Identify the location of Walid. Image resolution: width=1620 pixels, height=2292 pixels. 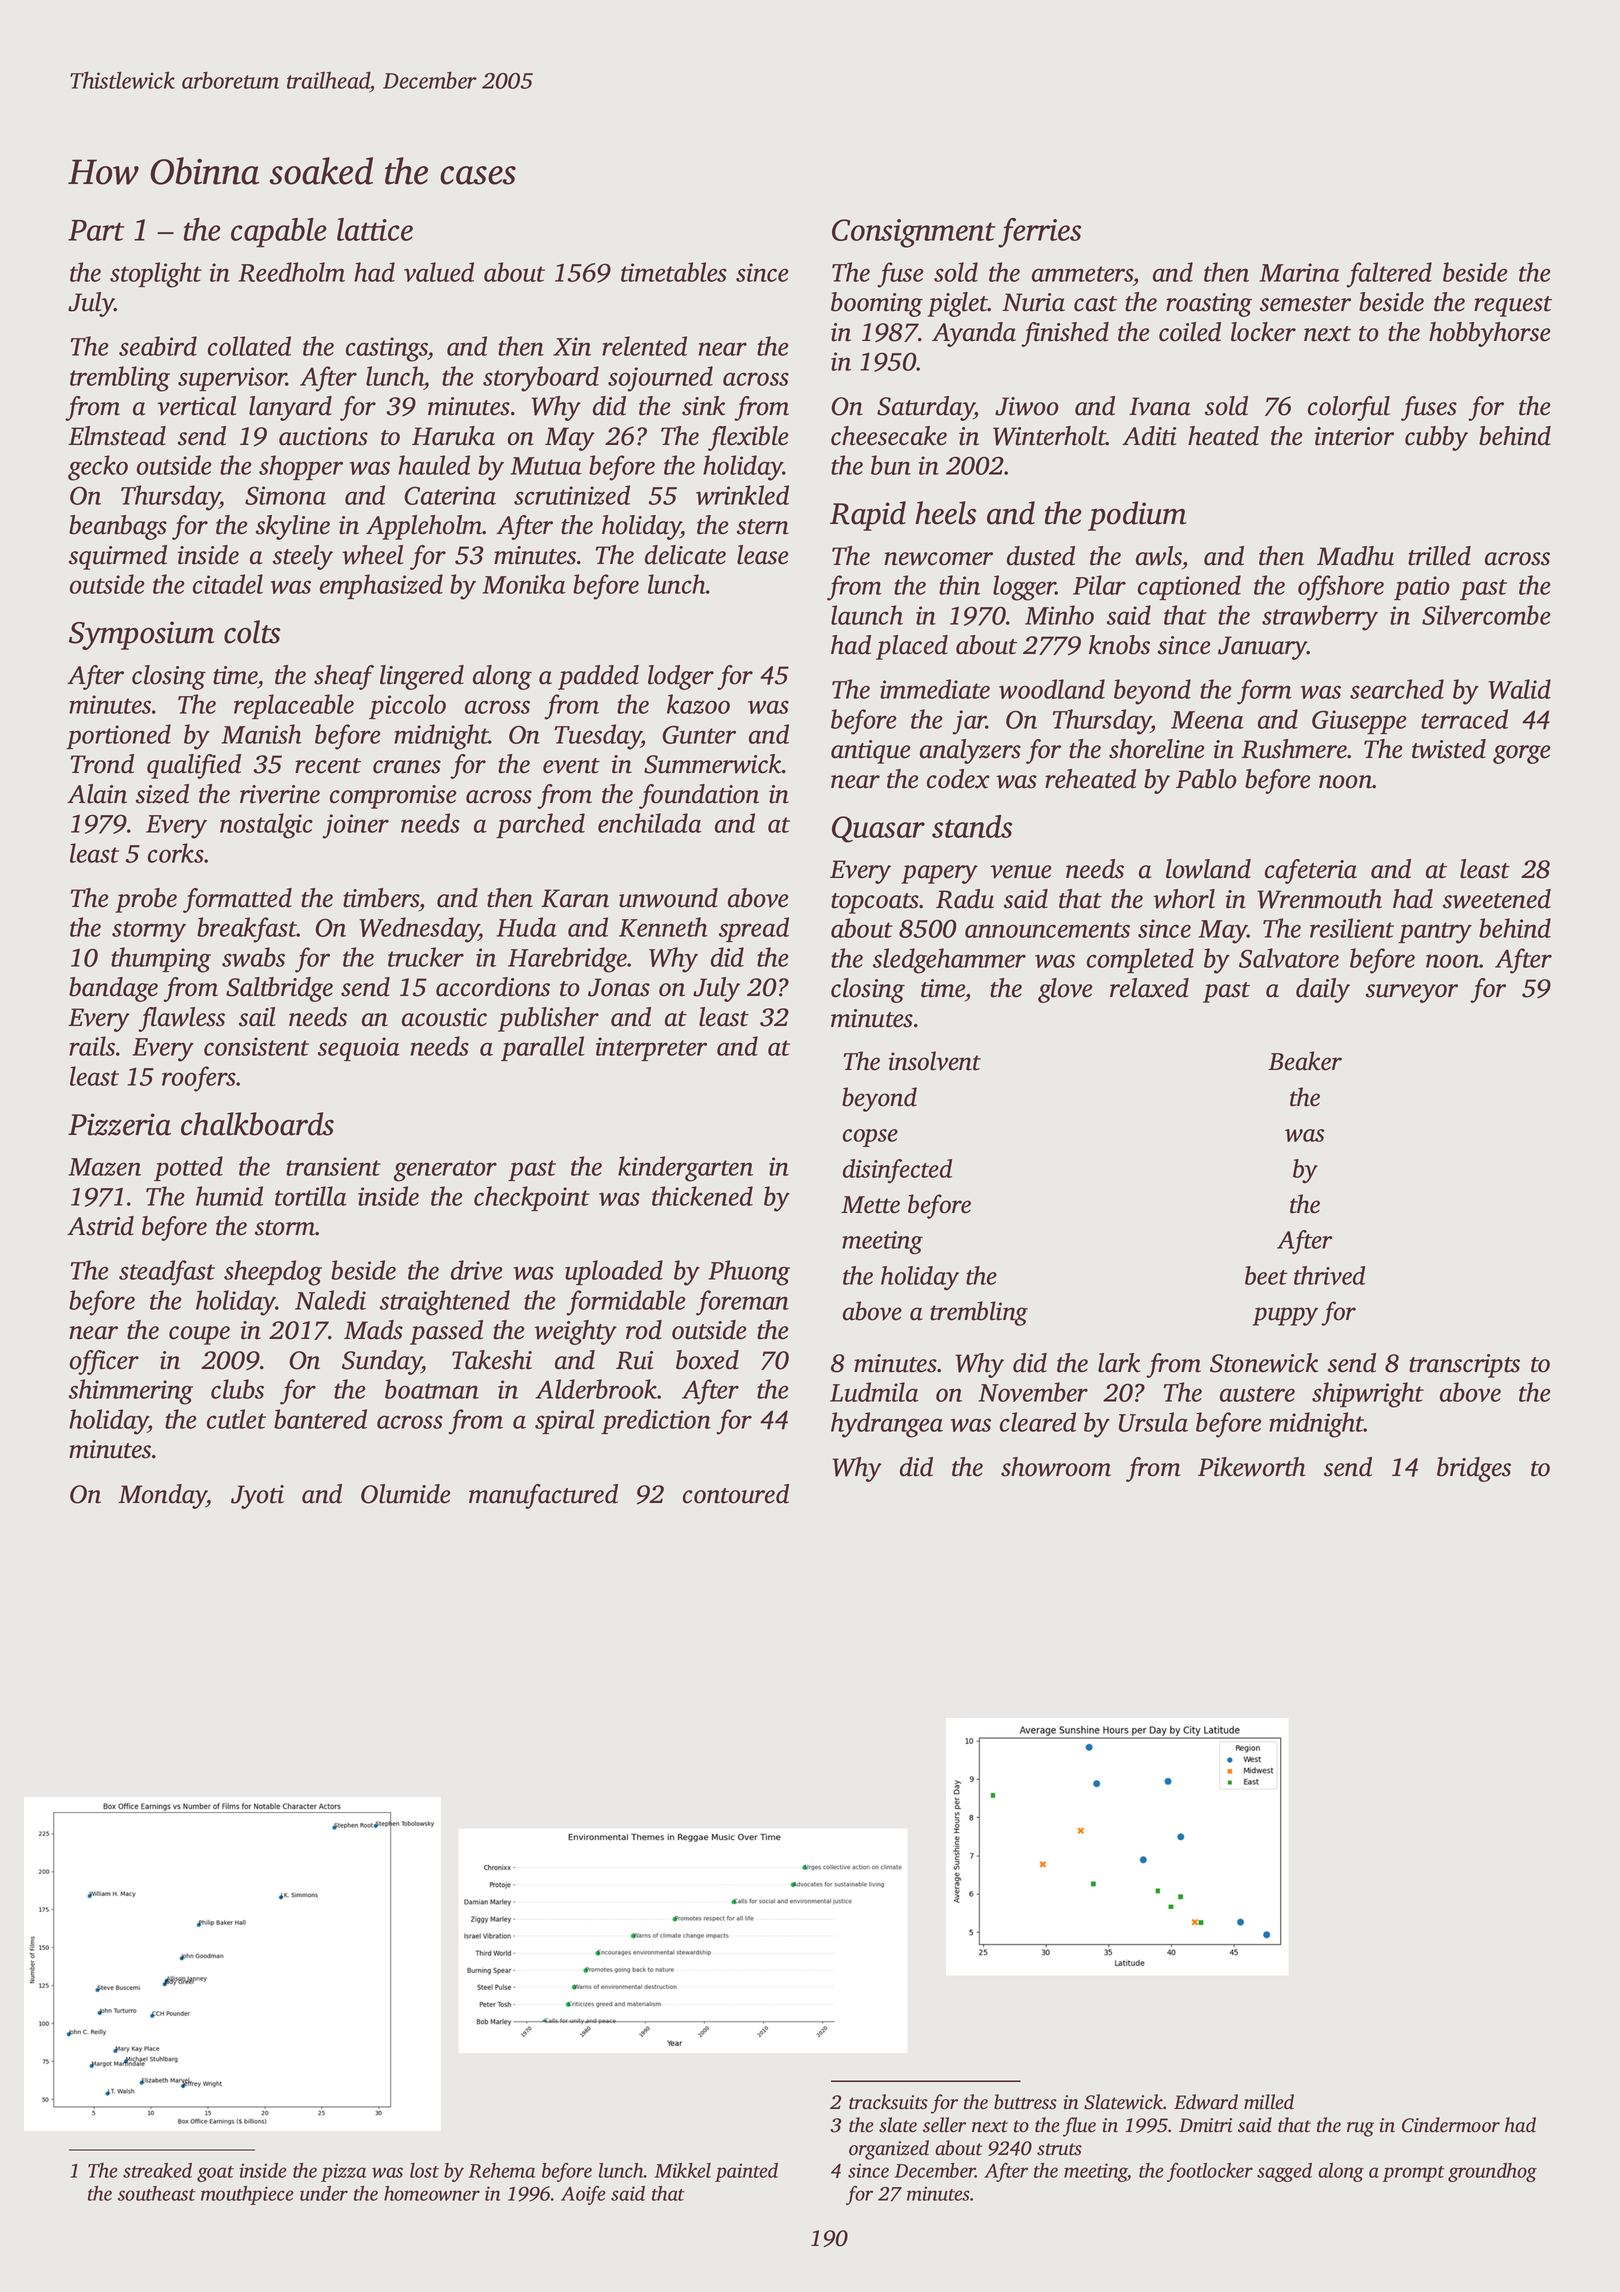
(1519, 689).
